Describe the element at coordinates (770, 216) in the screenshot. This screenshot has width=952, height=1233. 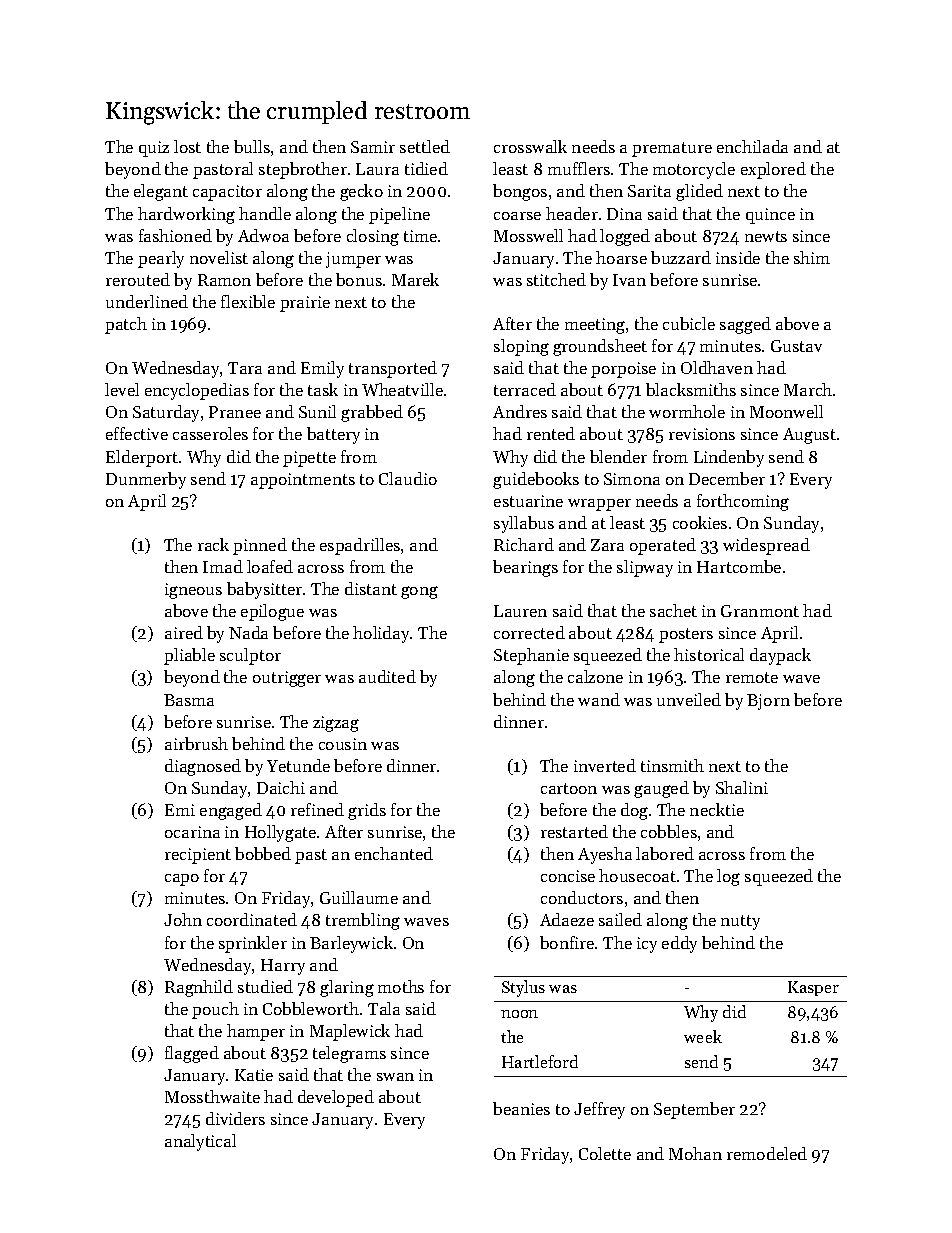
I see `quince` at that location.
